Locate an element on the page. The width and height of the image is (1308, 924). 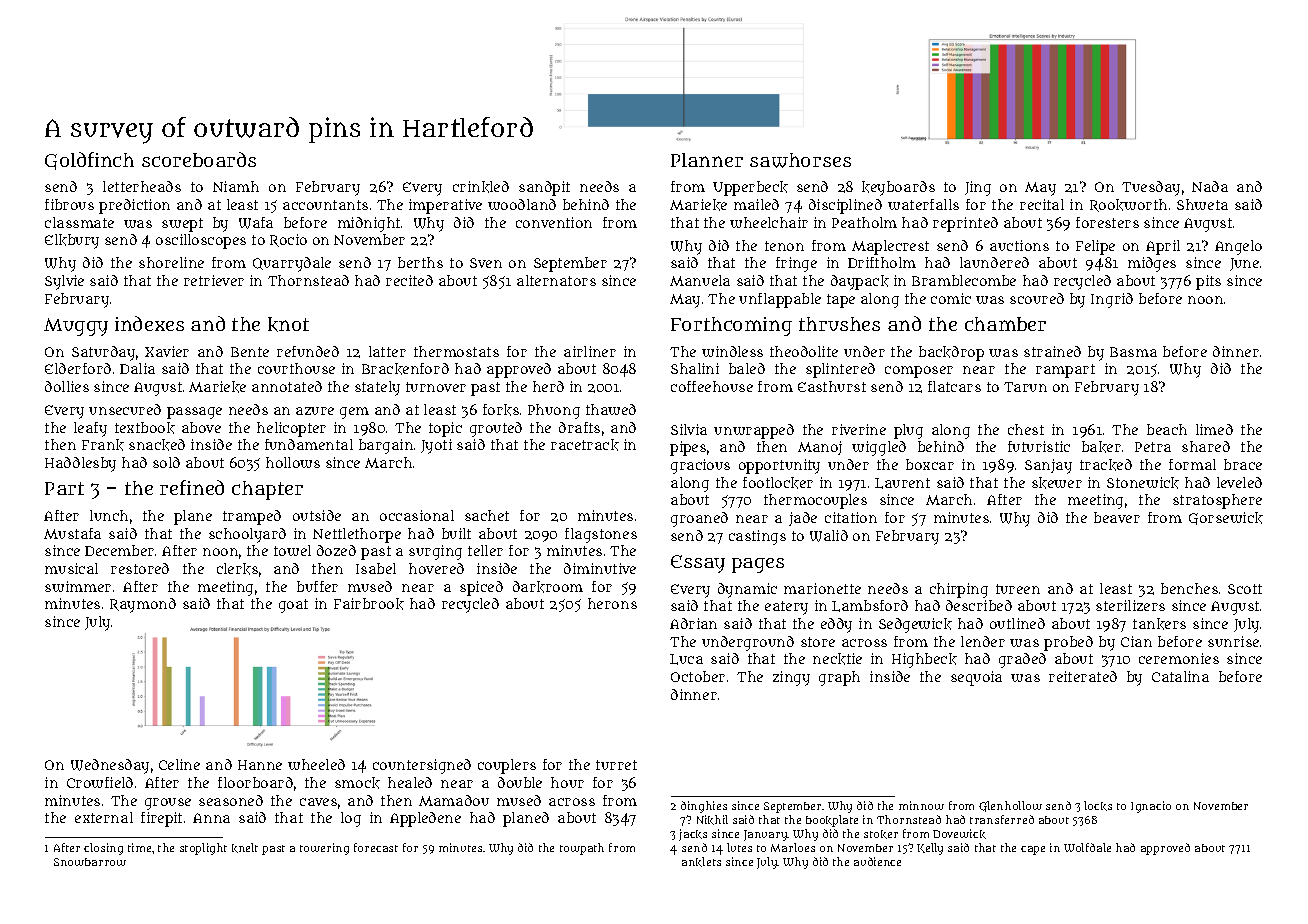
time is located at coordinates (139, 847).
